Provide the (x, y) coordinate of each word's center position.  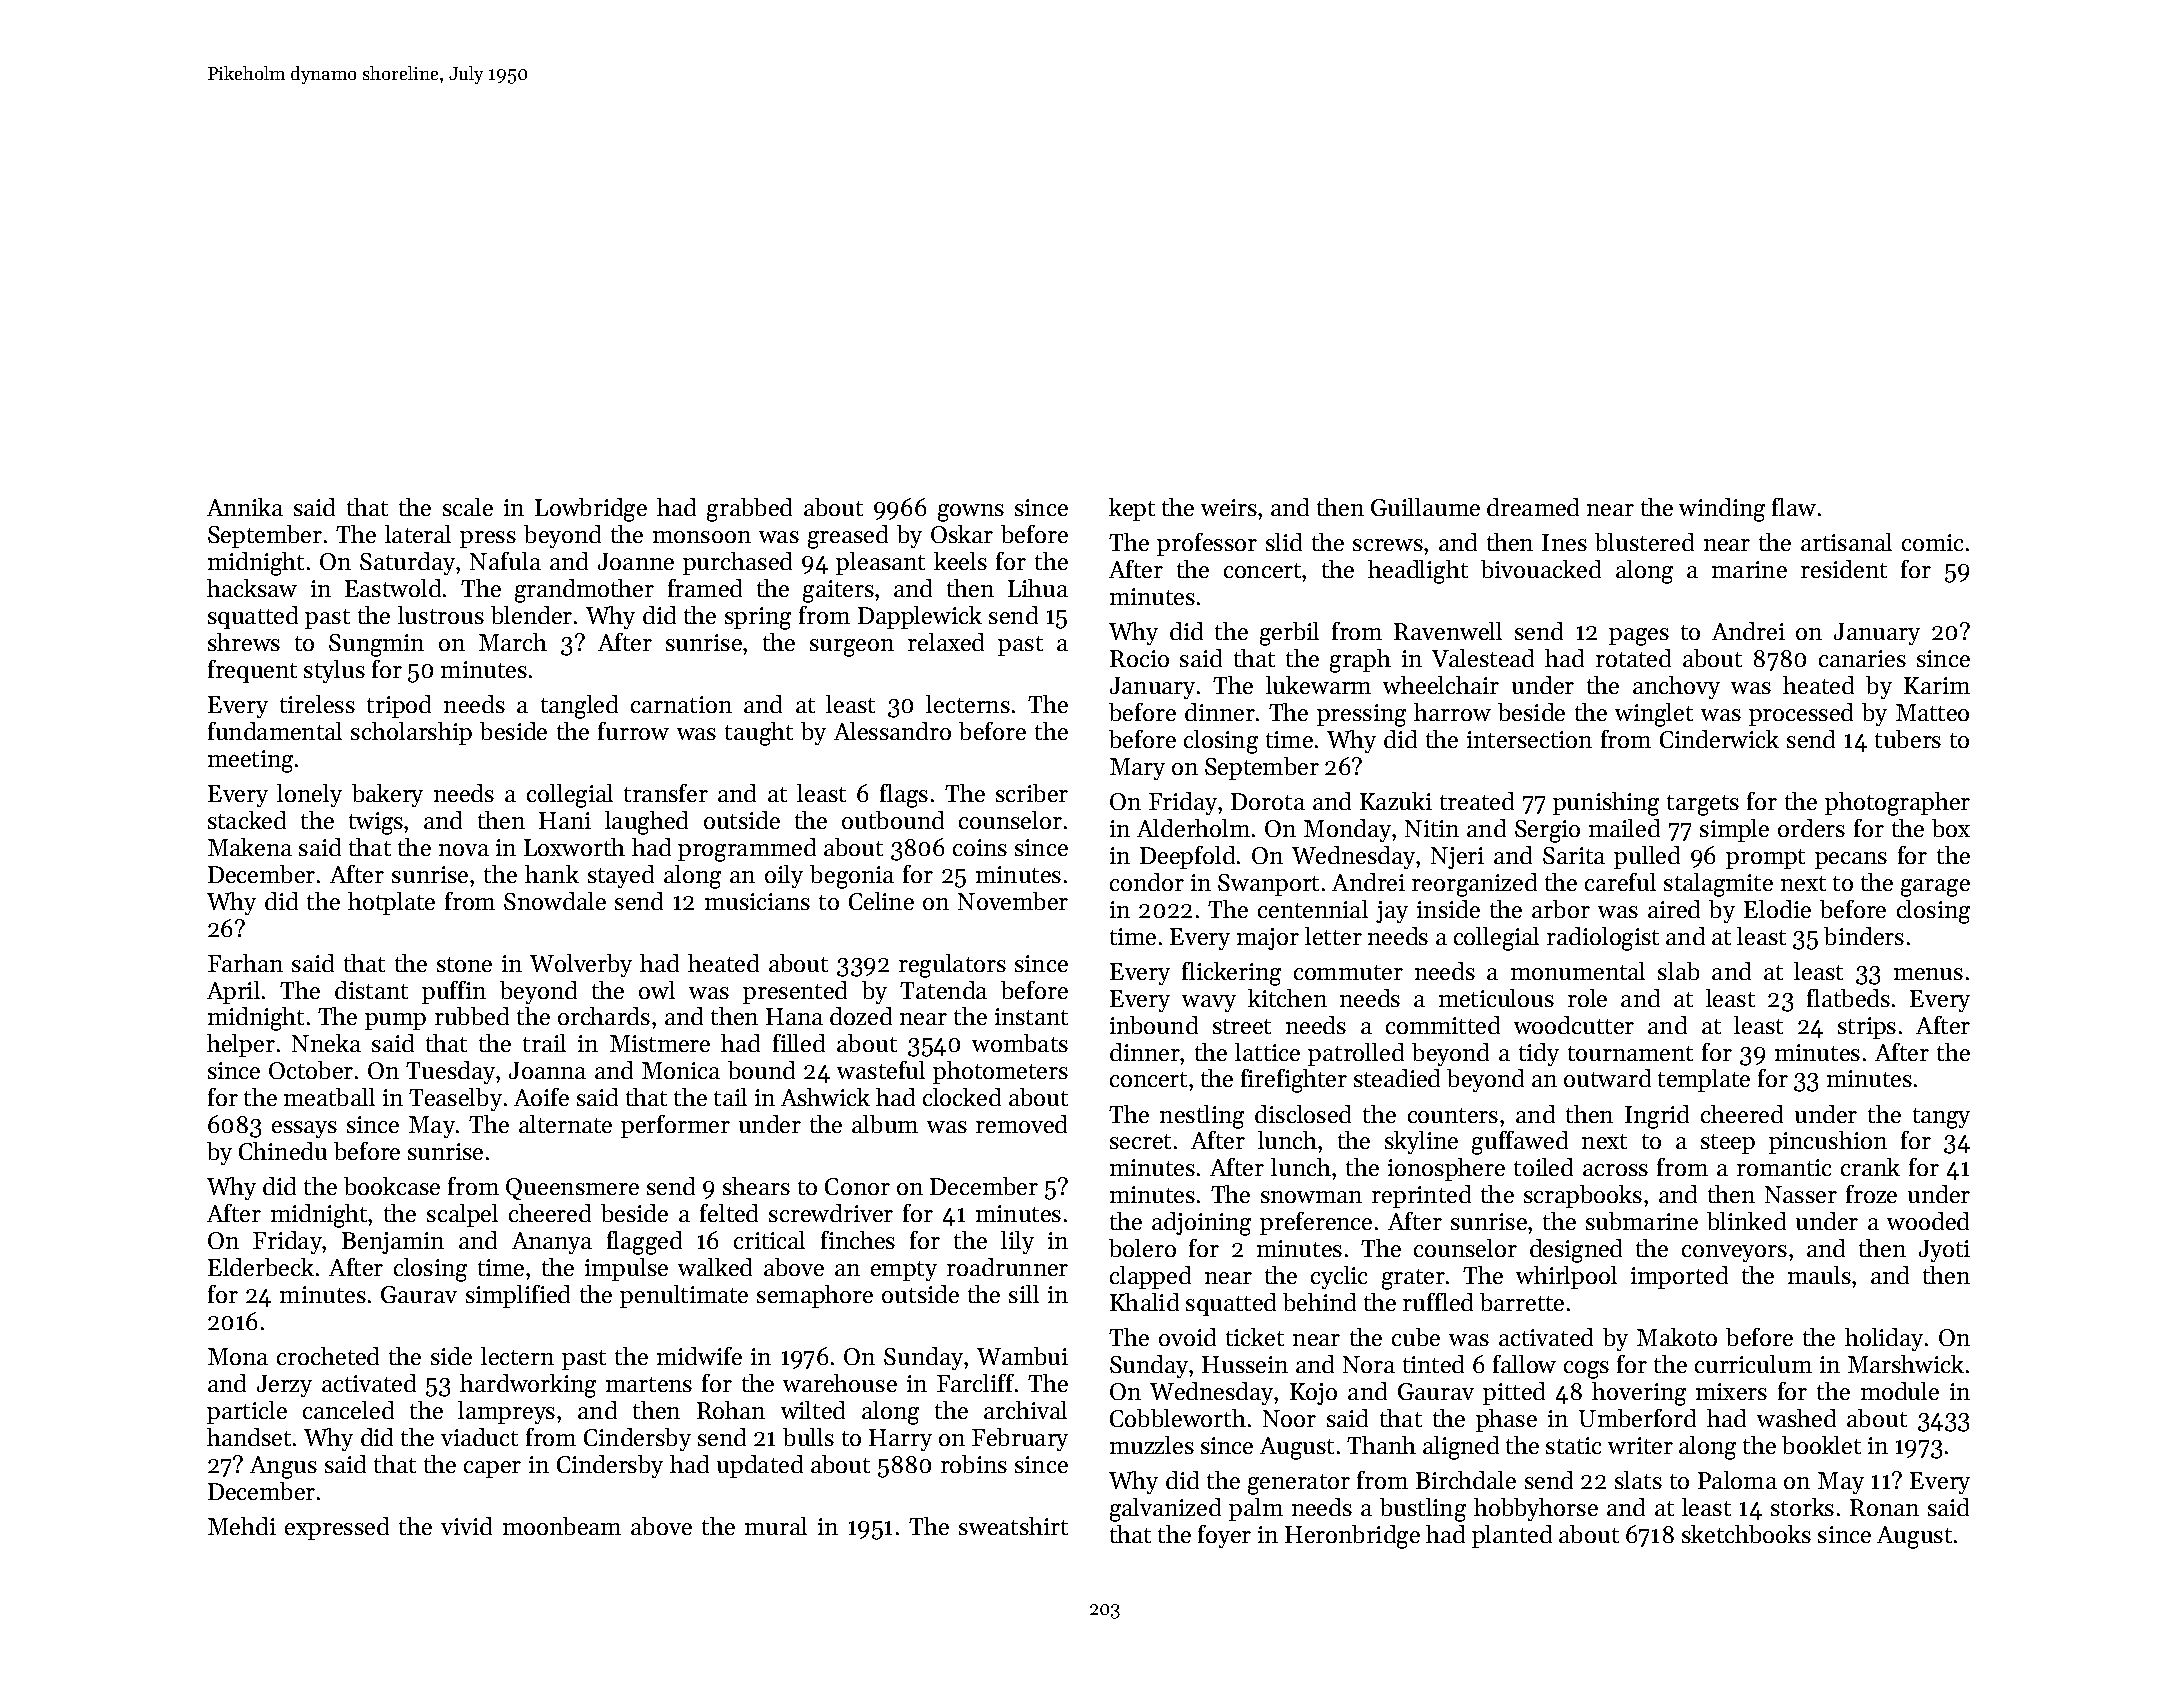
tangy (1941, 1118)
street (1242, 1026)
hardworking (528, 1386)
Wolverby (581, 965)
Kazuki (1396, 801)
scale (468, 507)
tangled (579, 707)
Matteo (1932, 712)
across (1615, 1170)
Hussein (1245, 1364)
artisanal (1846, 542)
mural (776, 1526)
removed (1021, 1124)
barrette (1522, 1302)
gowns (971, 513)
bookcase (392, 1186)
